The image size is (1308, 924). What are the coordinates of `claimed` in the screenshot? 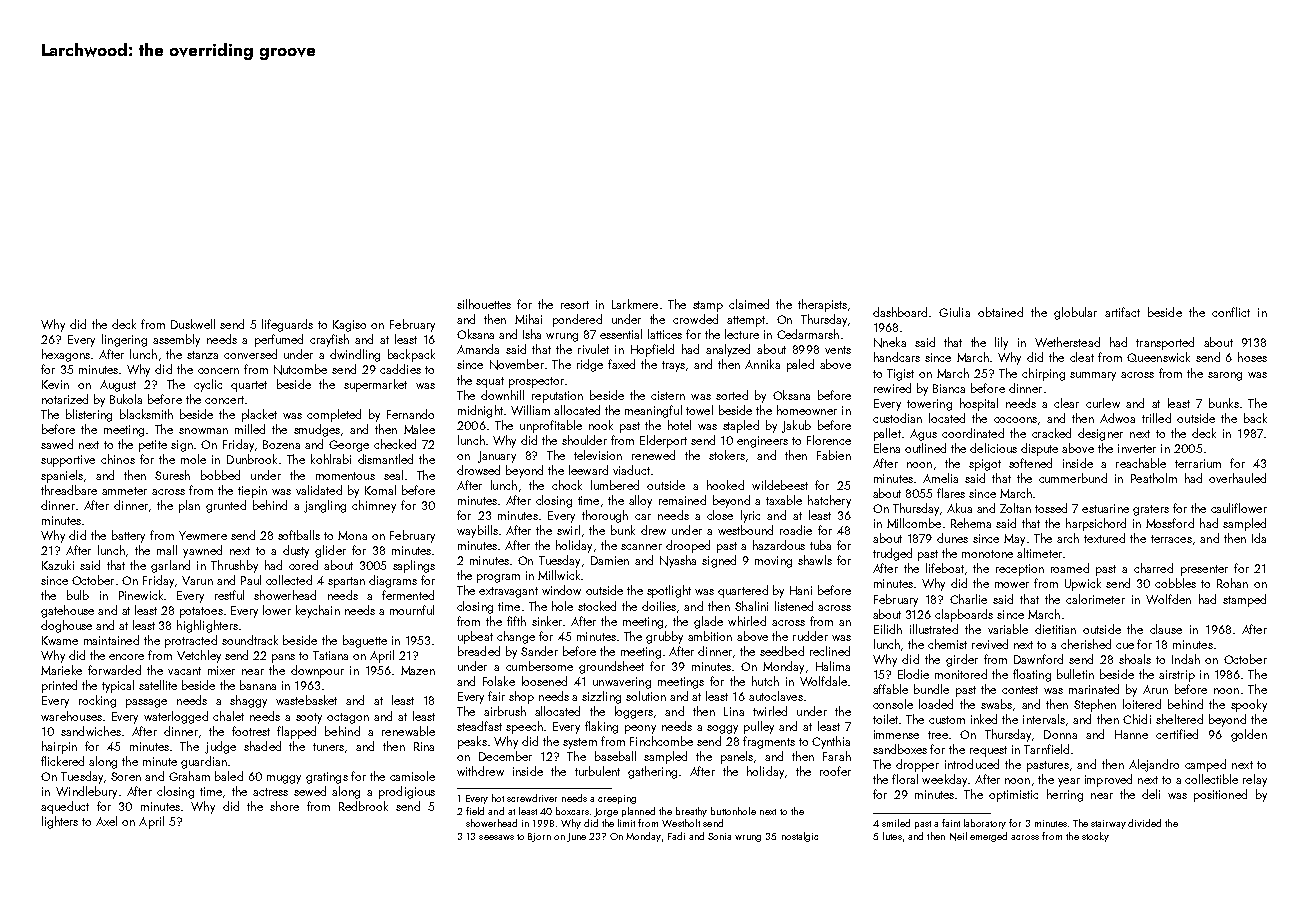 It's located at (749, 304).
